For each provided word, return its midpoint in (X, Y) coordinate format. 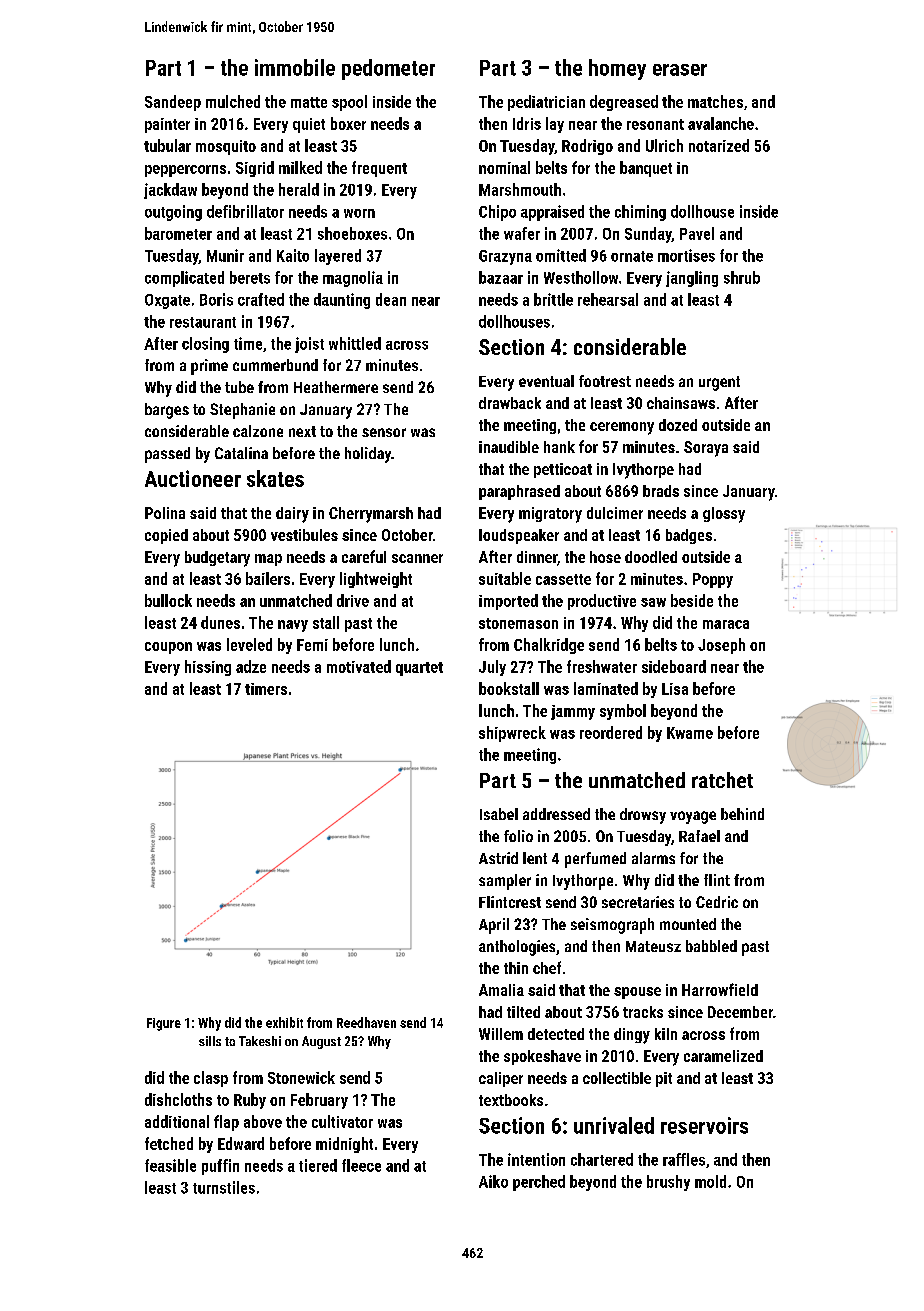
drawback (510, 403)
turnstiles (224, 1187)
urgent (719, 383)
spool (349, 103)
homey (617, 69)
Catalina (241, 453)
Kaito (293, 255)
